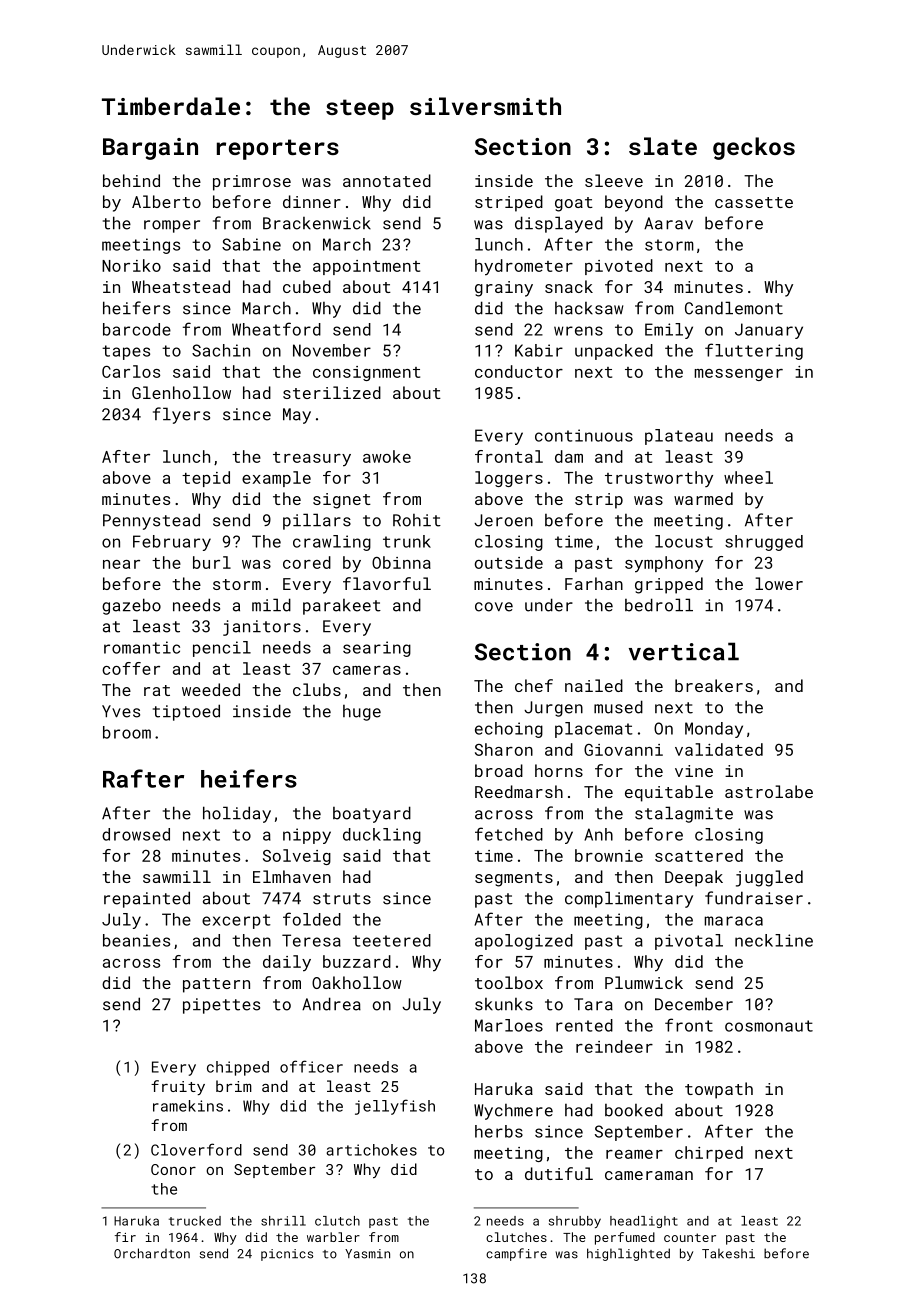 The image size is (924, 1308). What do you see at coordinates (278, 149) in the screenshot?
I see `reporters` at bounding box center [278, 149].
